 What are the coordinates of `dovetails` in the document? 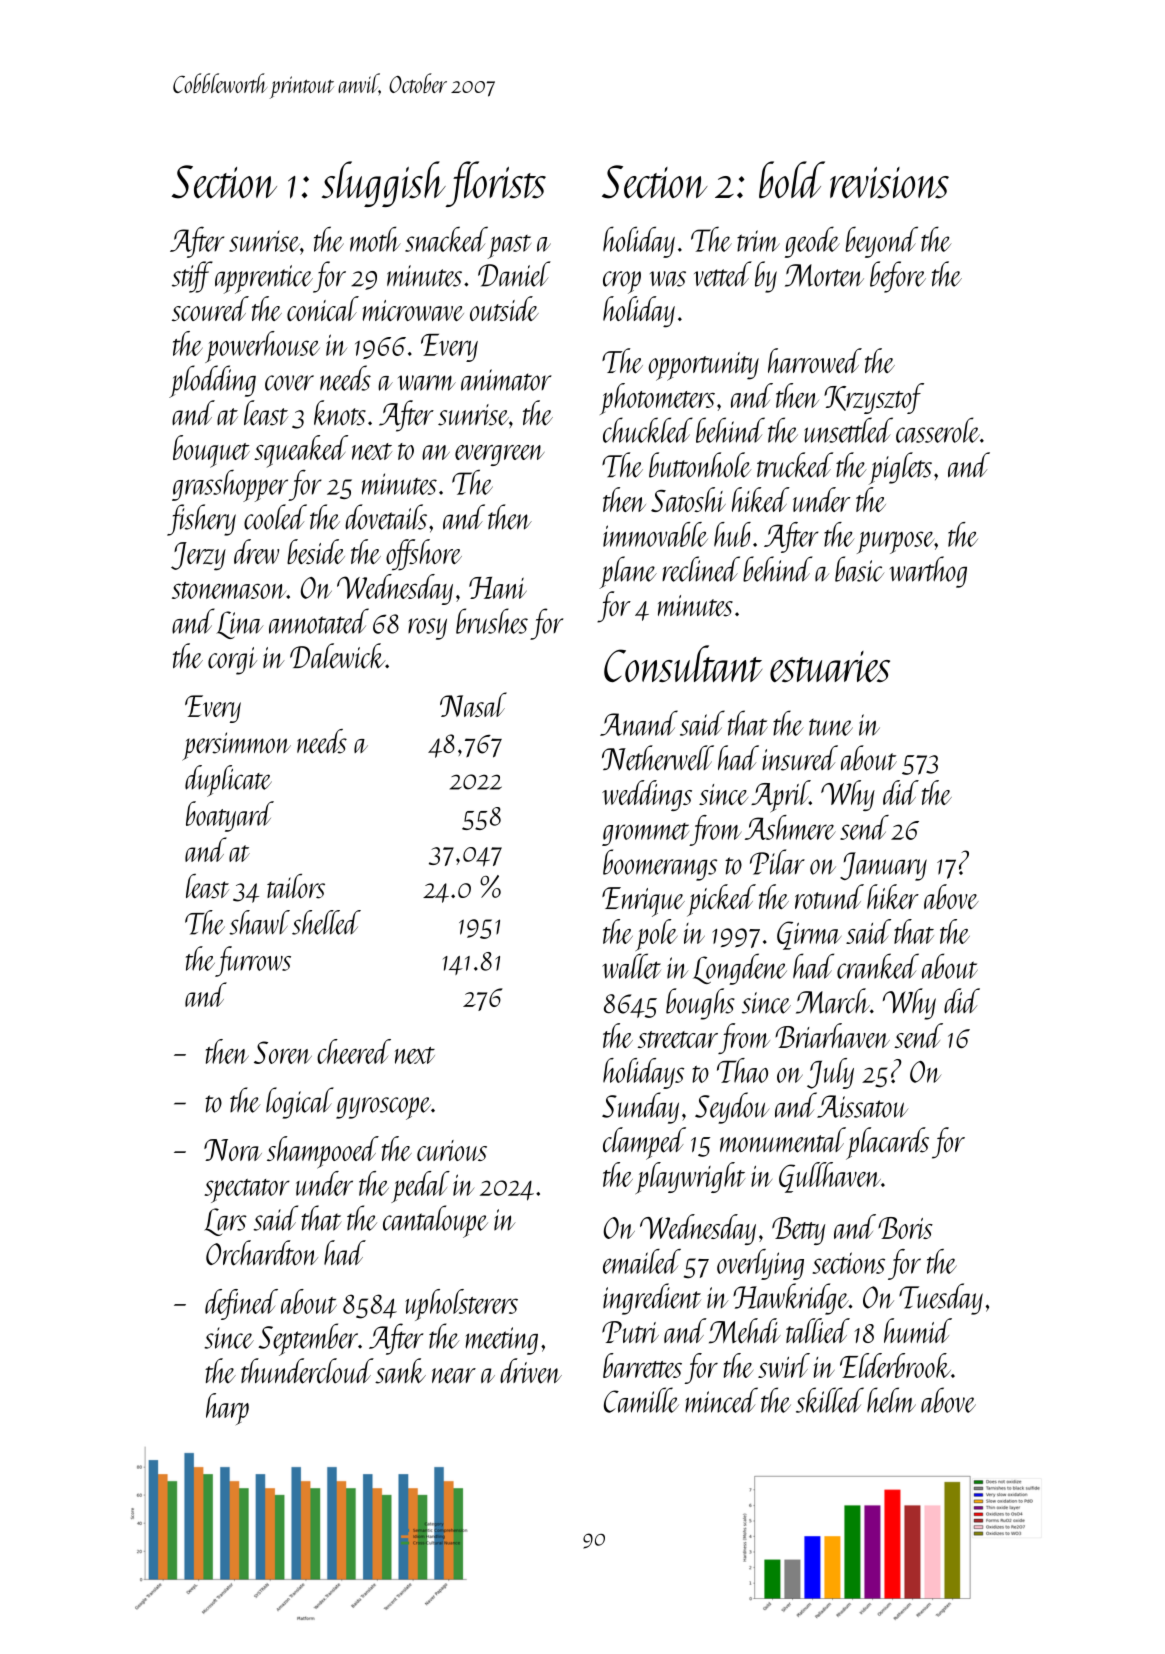 It's located at (386, 517).
